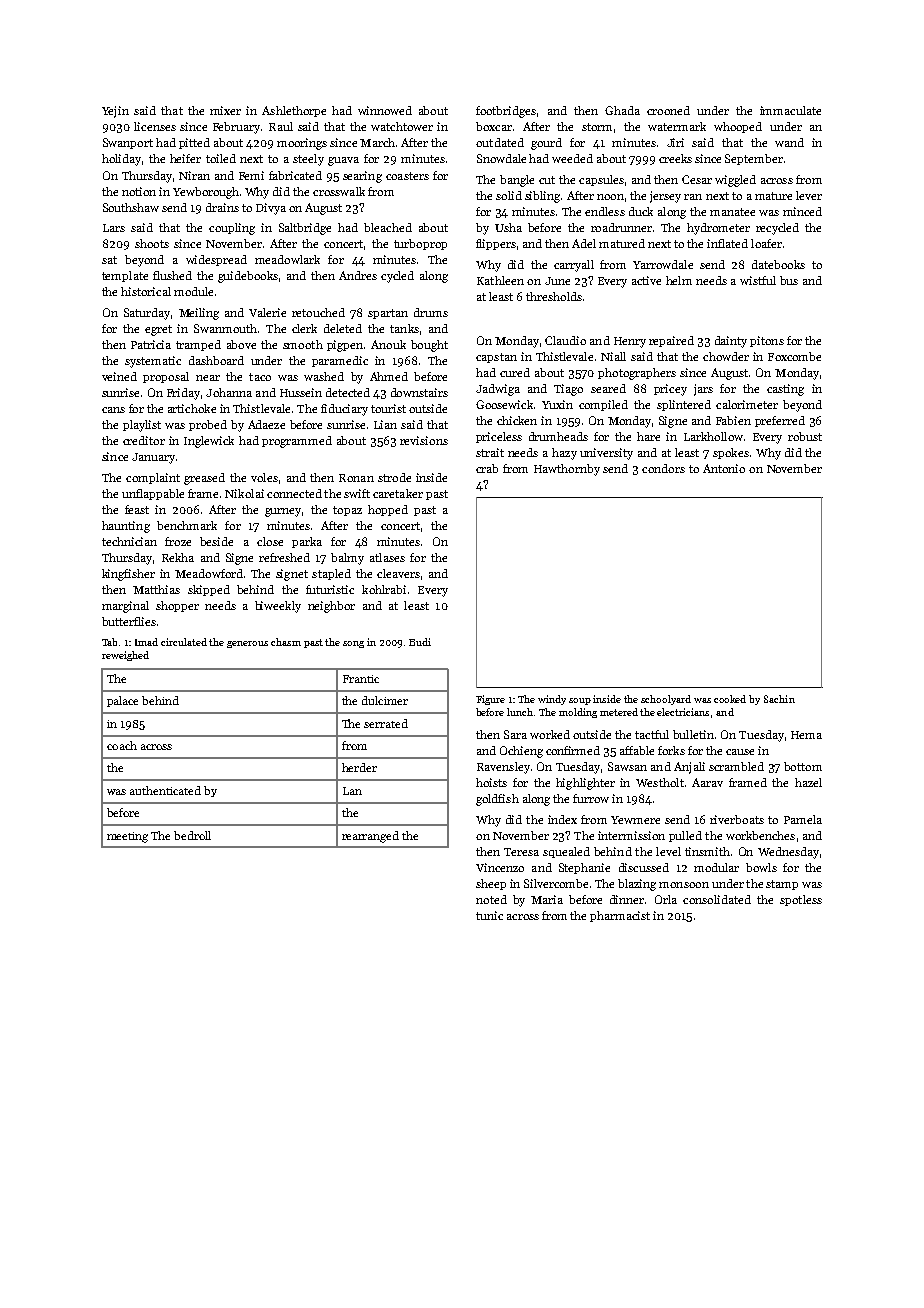 This screenshot has width=924, height=1308. I want to click on spotless, so click(801, 900).
